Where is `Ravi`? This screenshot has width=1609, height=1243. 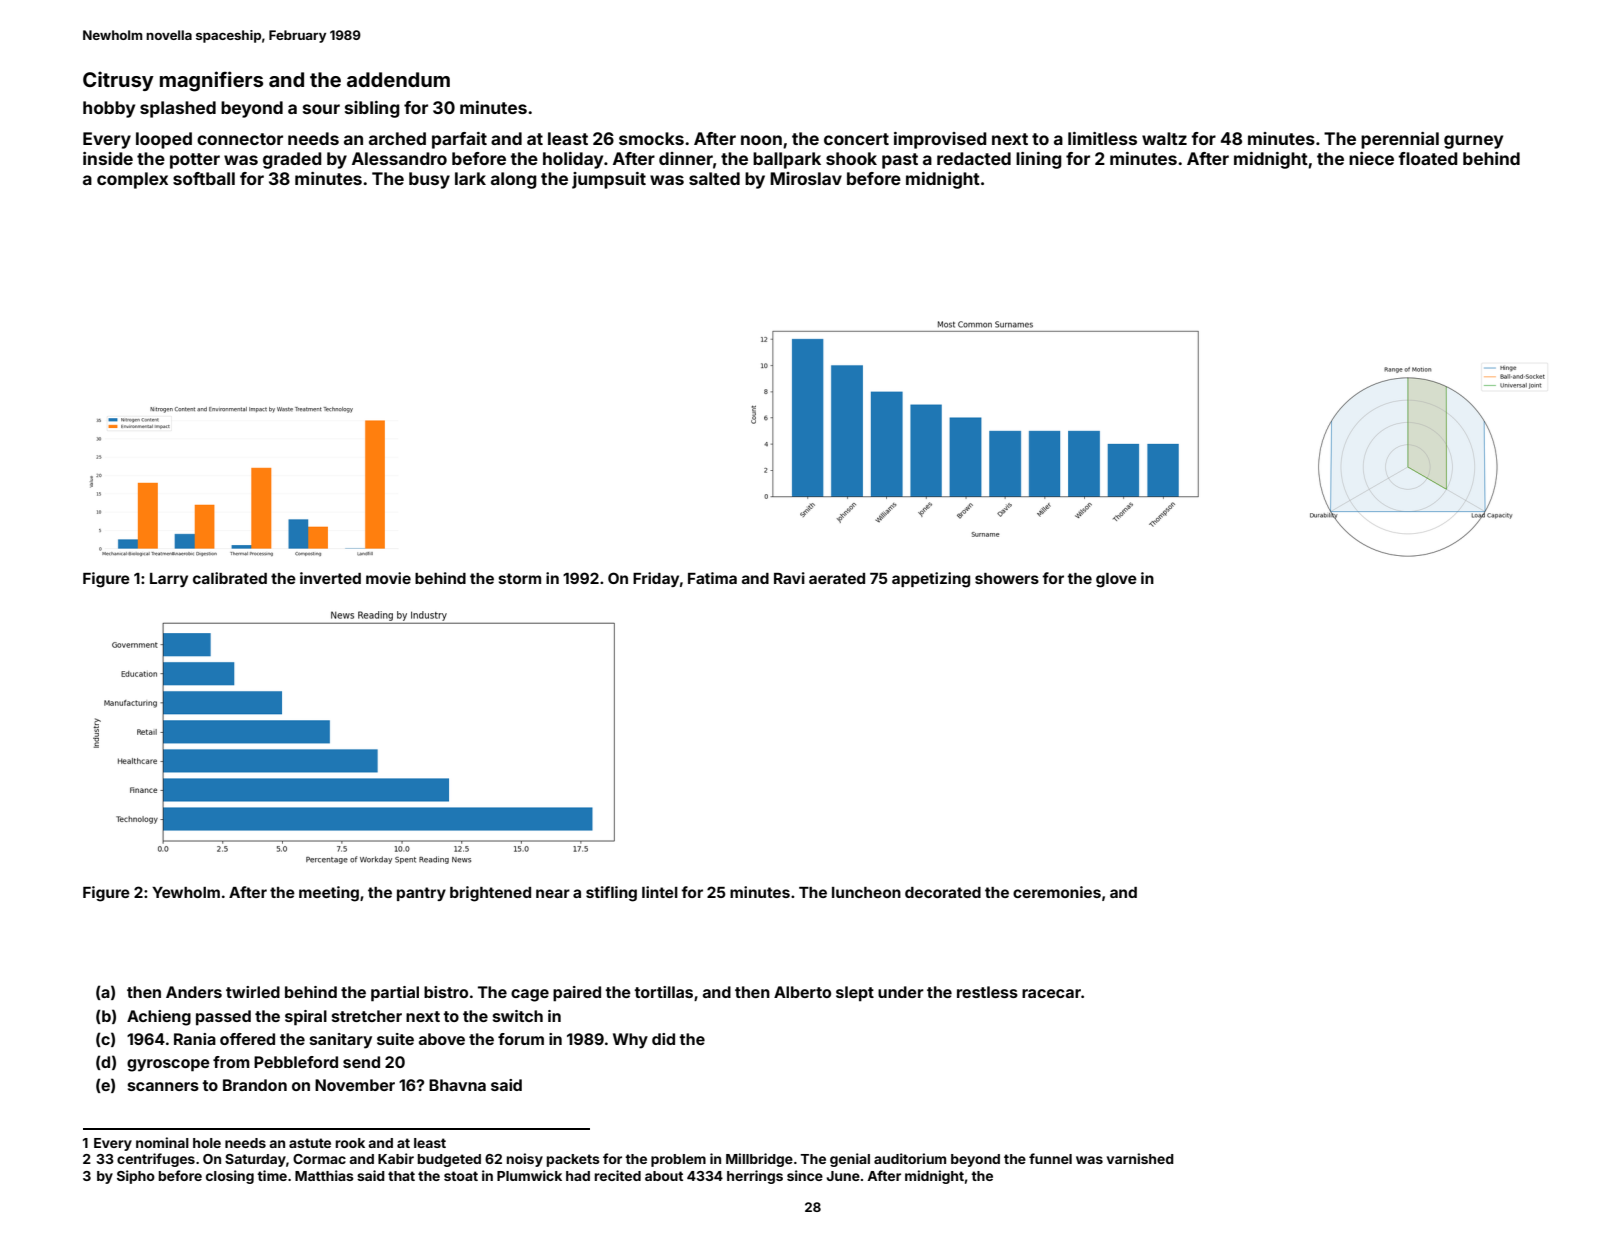
Ravi is located at coordinates (789, 578).
